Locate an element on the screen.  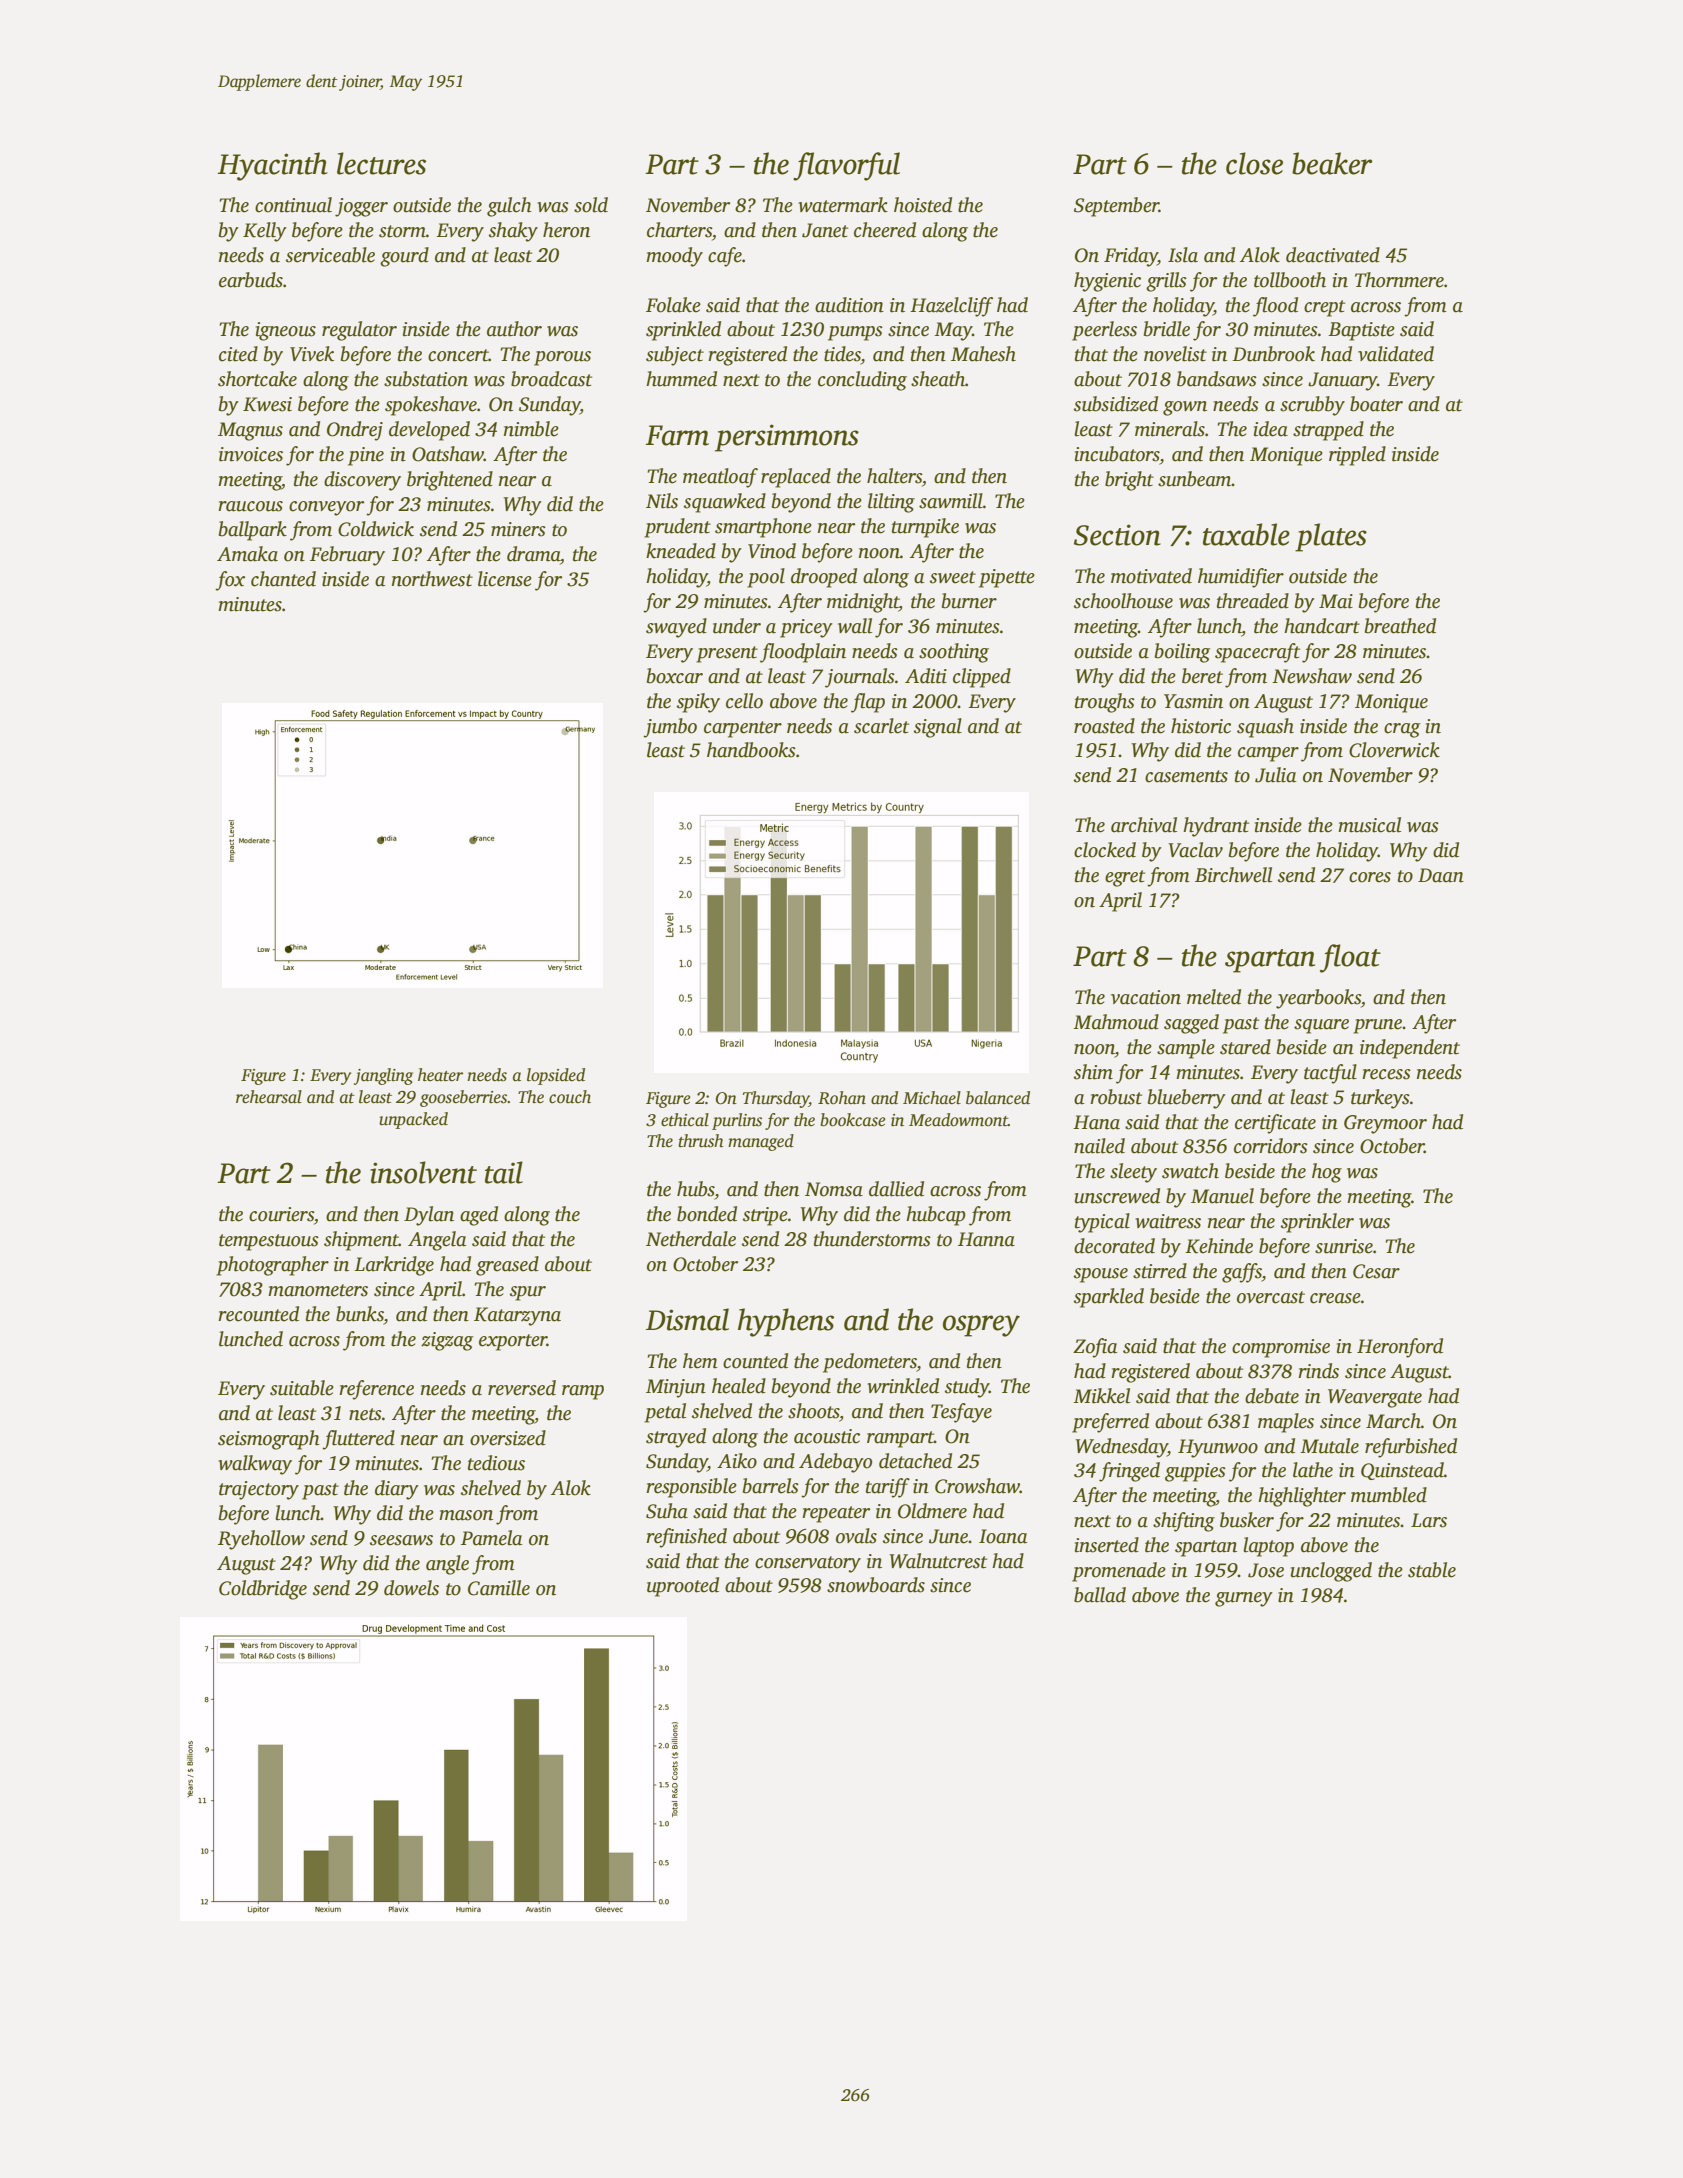
manometers is located at coordinates (318, 1290).
